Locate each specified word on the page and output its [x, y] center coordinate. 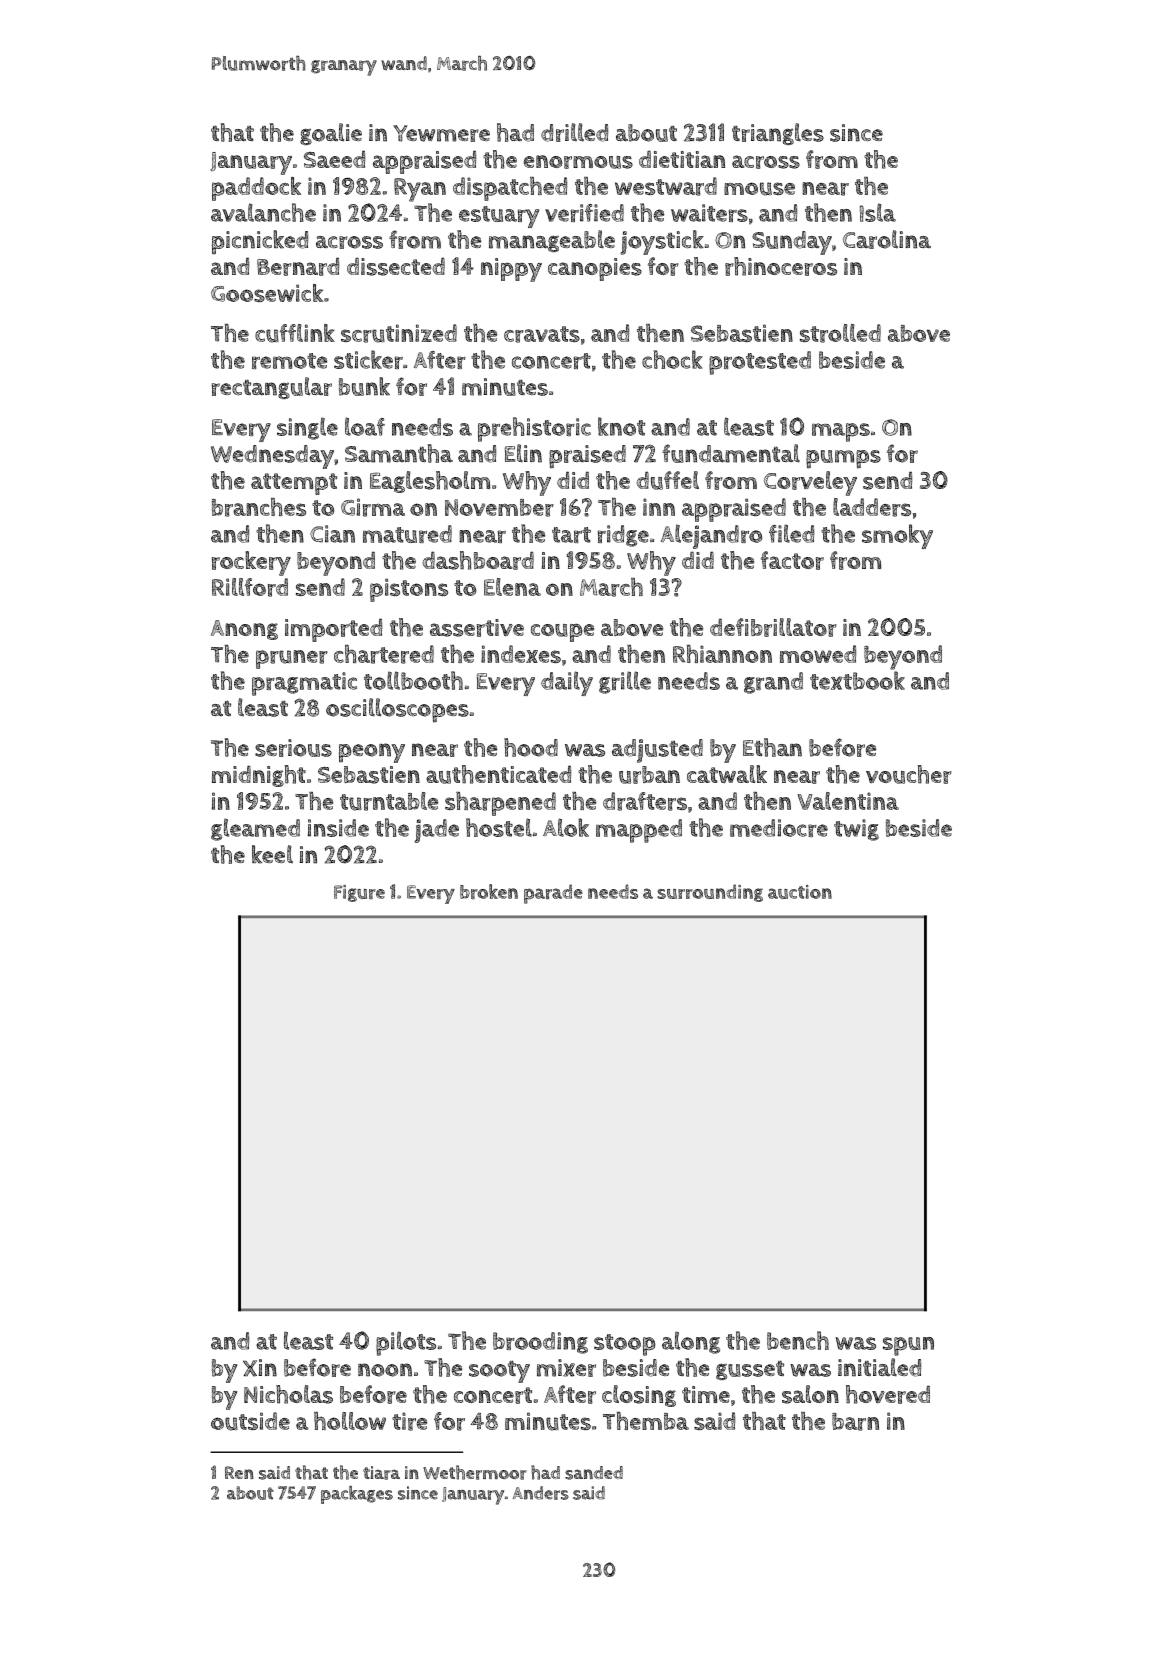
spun [908, 1346]
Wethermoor [475, 1472]
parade [553, 894]
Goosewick [267, 293]
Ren [239, 1472]
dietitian [682, 159]
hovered [888, 1394]
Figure [359, 893]
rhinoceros [781, 266]
